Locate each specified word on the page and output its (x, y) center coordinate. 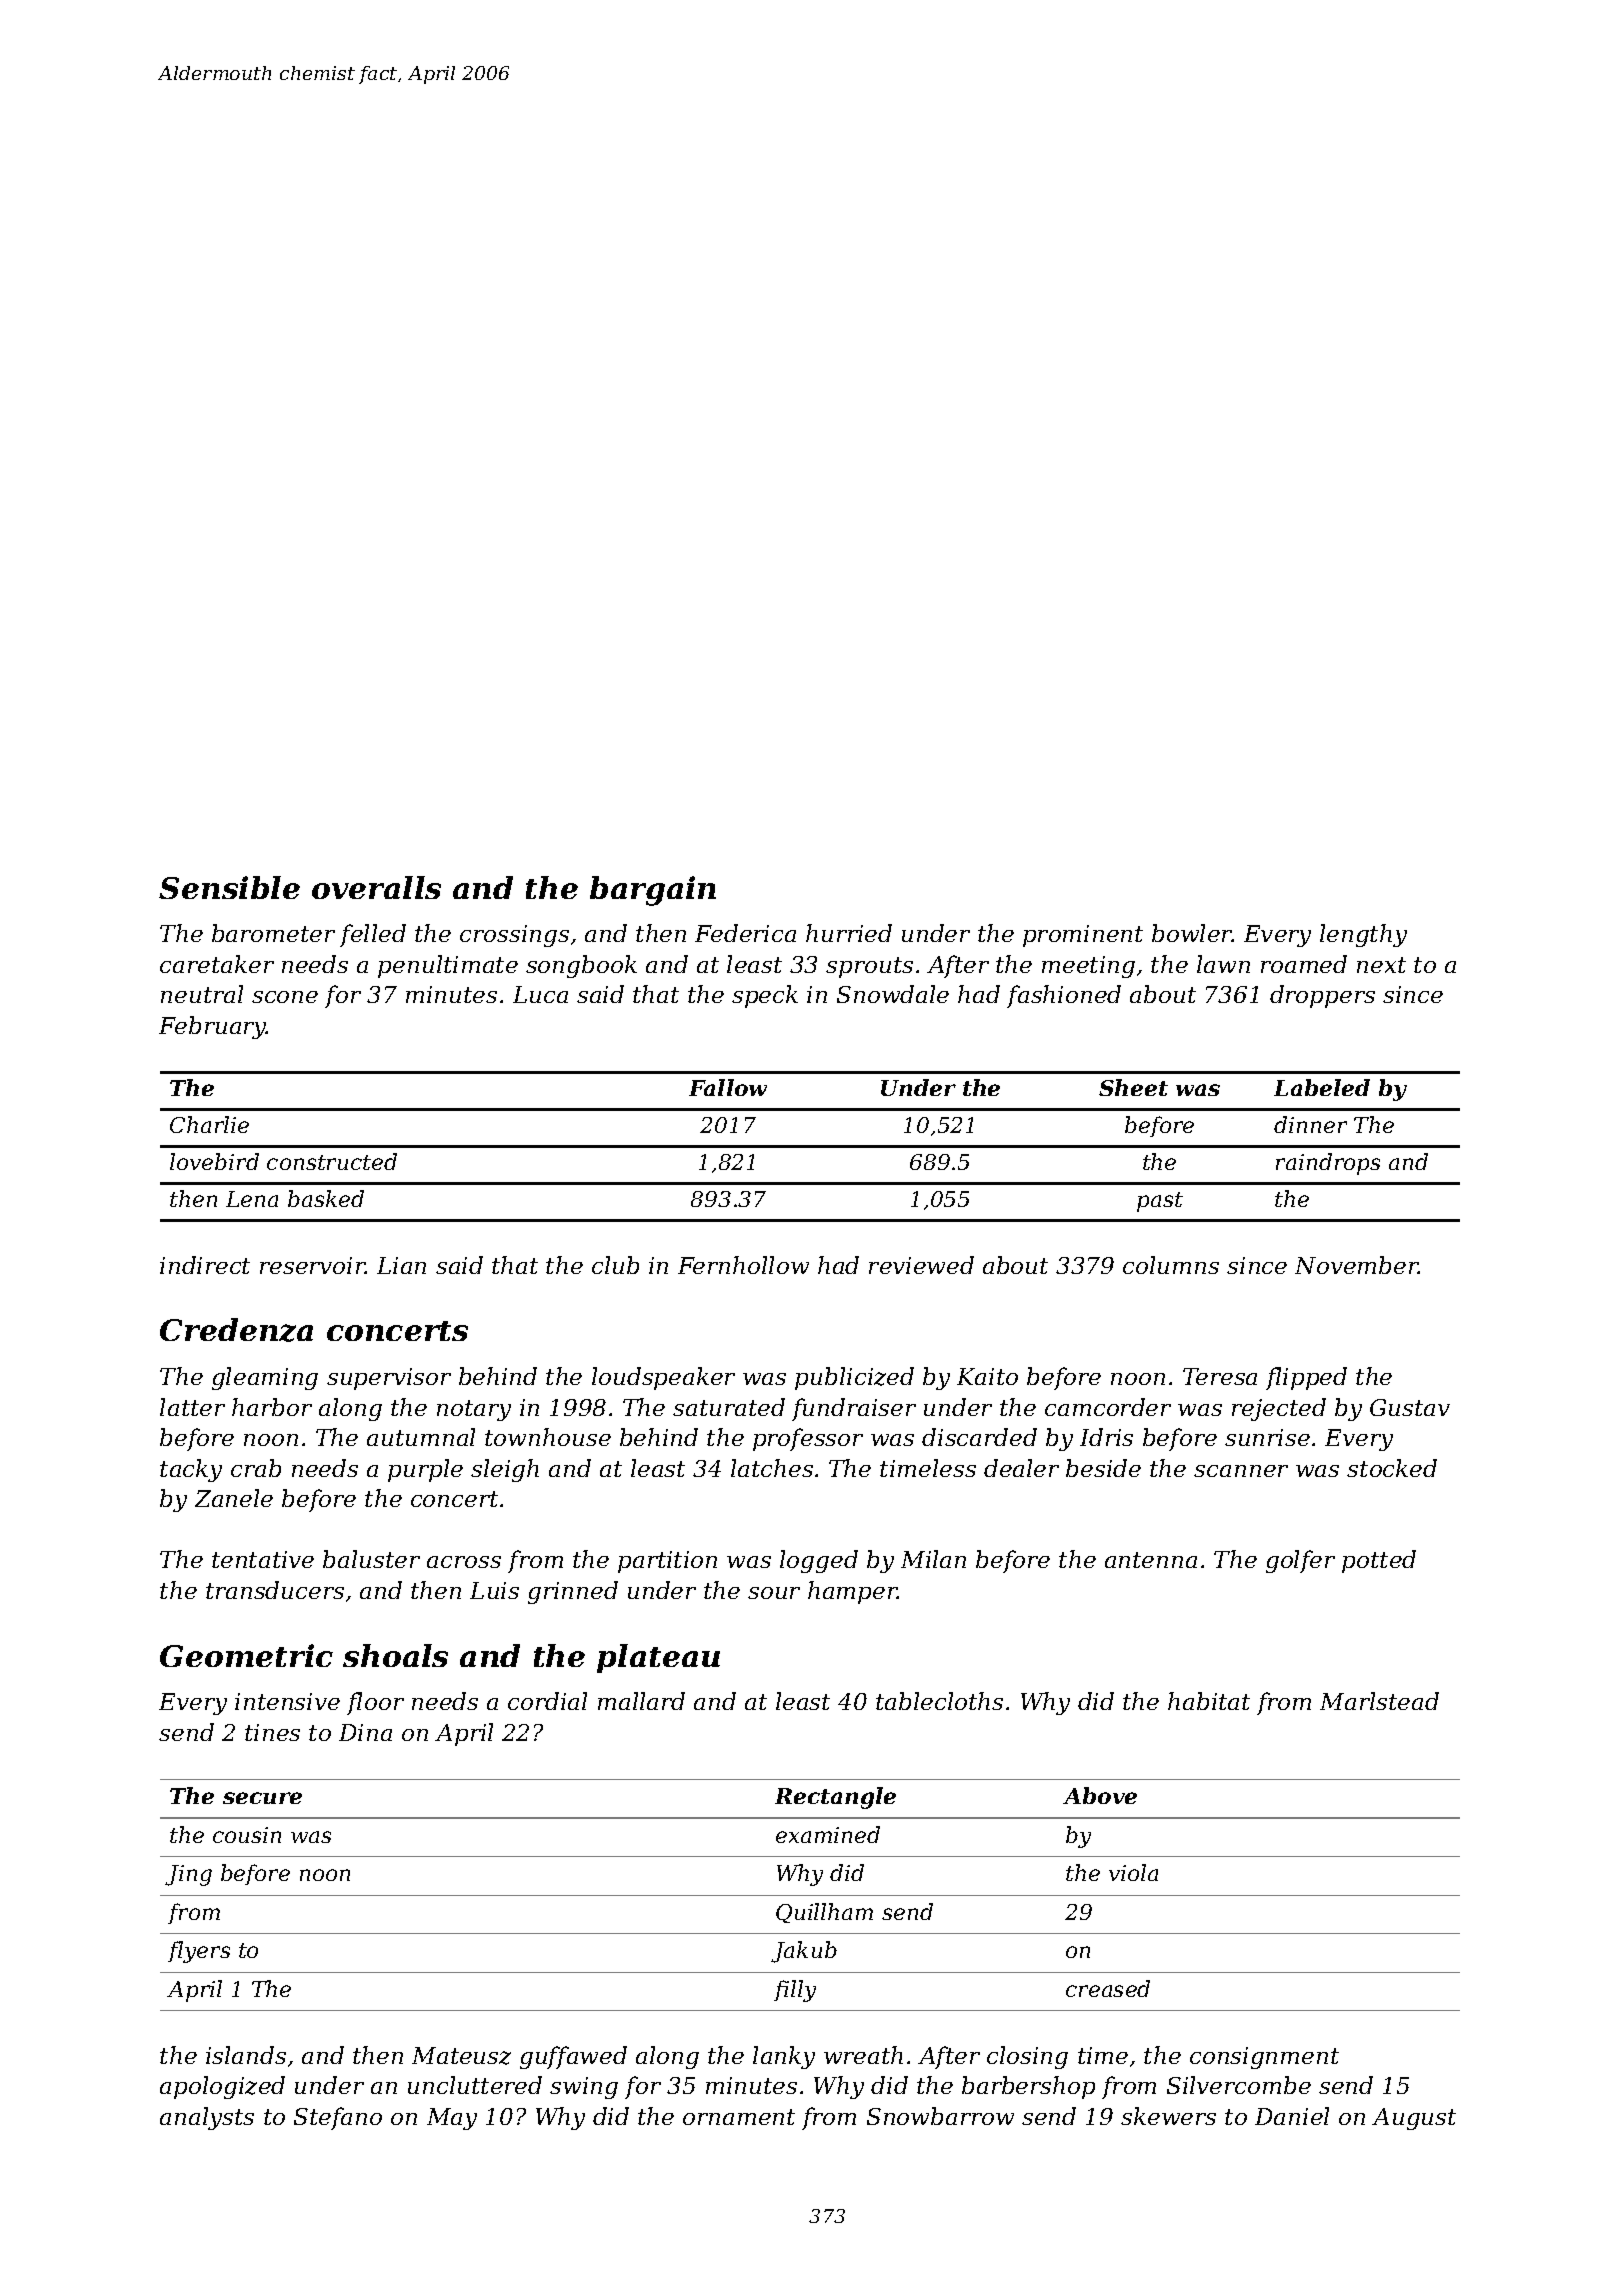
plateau (658, 1658)
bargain (653, 891)
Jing (188, 1875)
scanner (1241, 1471)
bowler (1192, 933)
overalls (376, 887)
